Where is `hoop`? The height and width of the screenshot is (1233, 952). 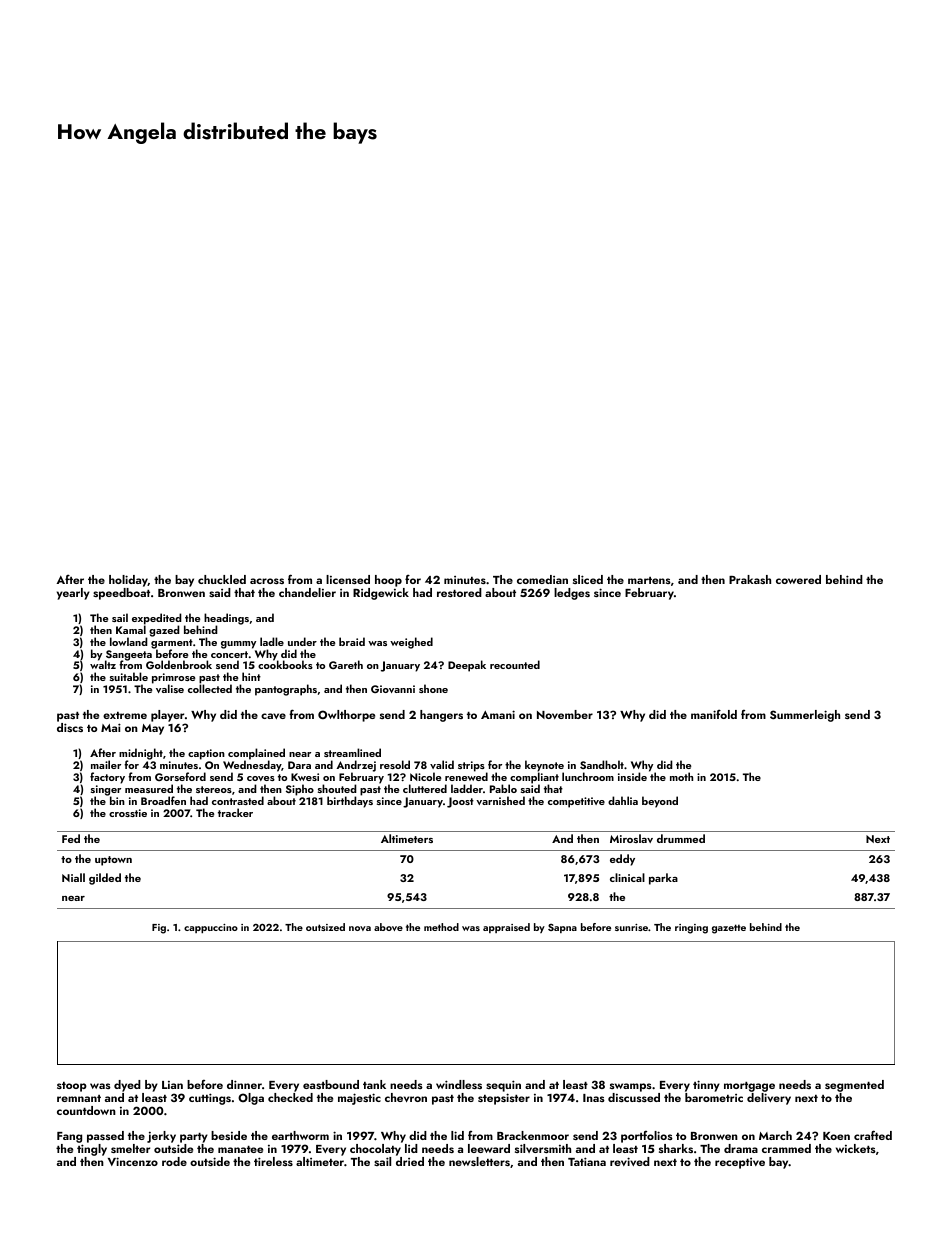 hoop is located at coordinates (388, 581).
